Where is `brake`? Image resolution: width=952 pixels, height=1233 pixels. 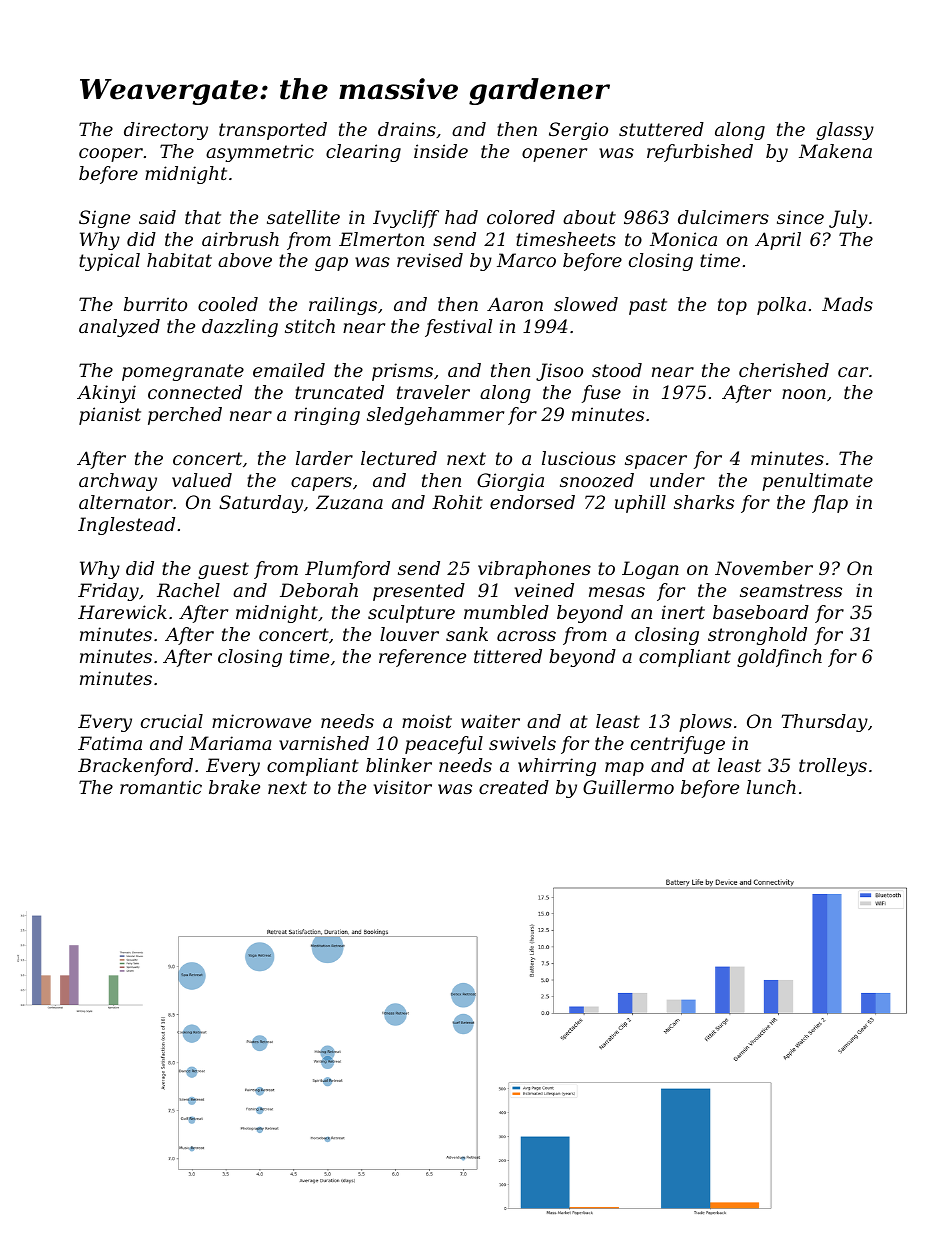
brake is located at coordinates (234, 787).
